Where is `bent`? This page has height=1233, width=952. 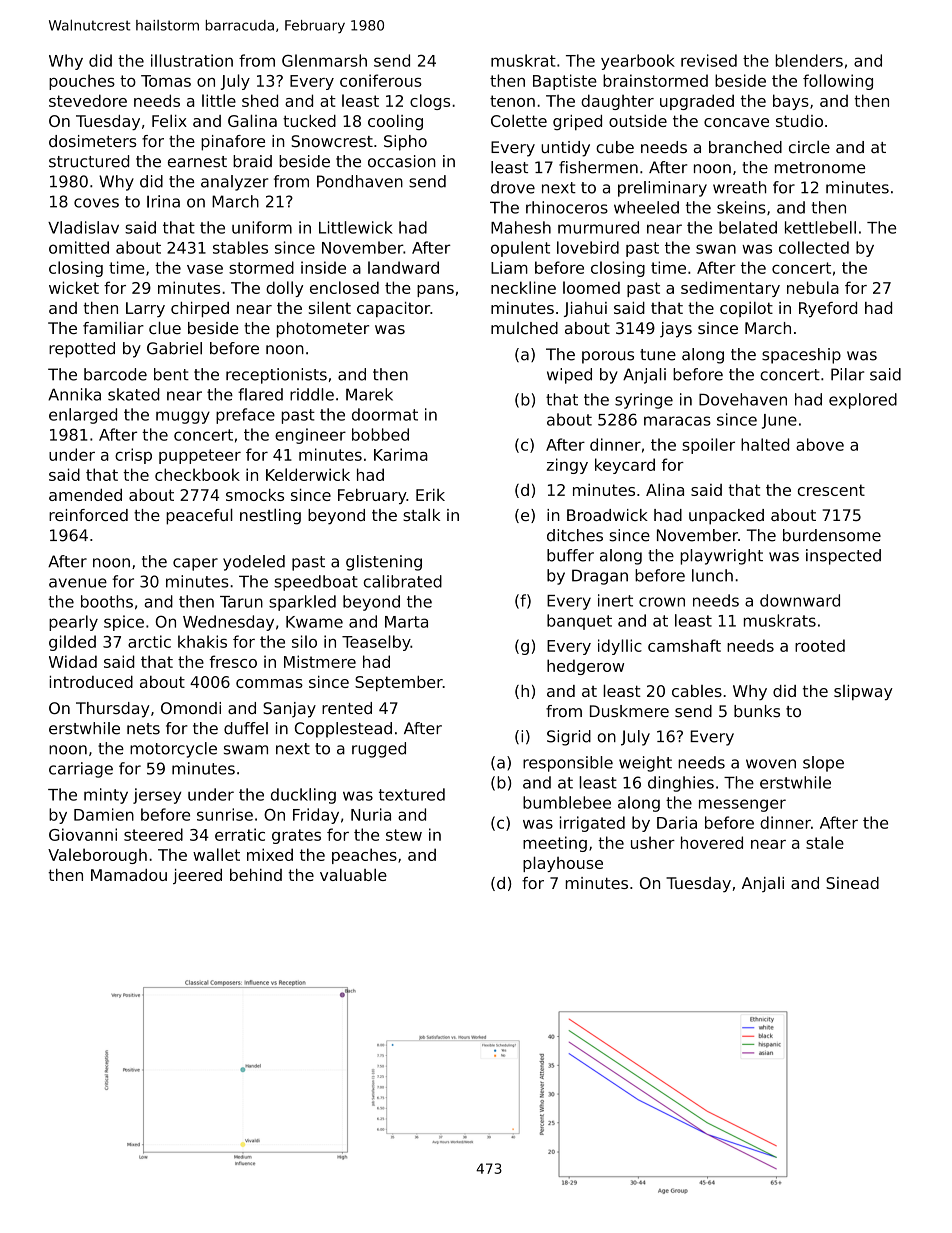 bent is located at coordinates (171, 374).
